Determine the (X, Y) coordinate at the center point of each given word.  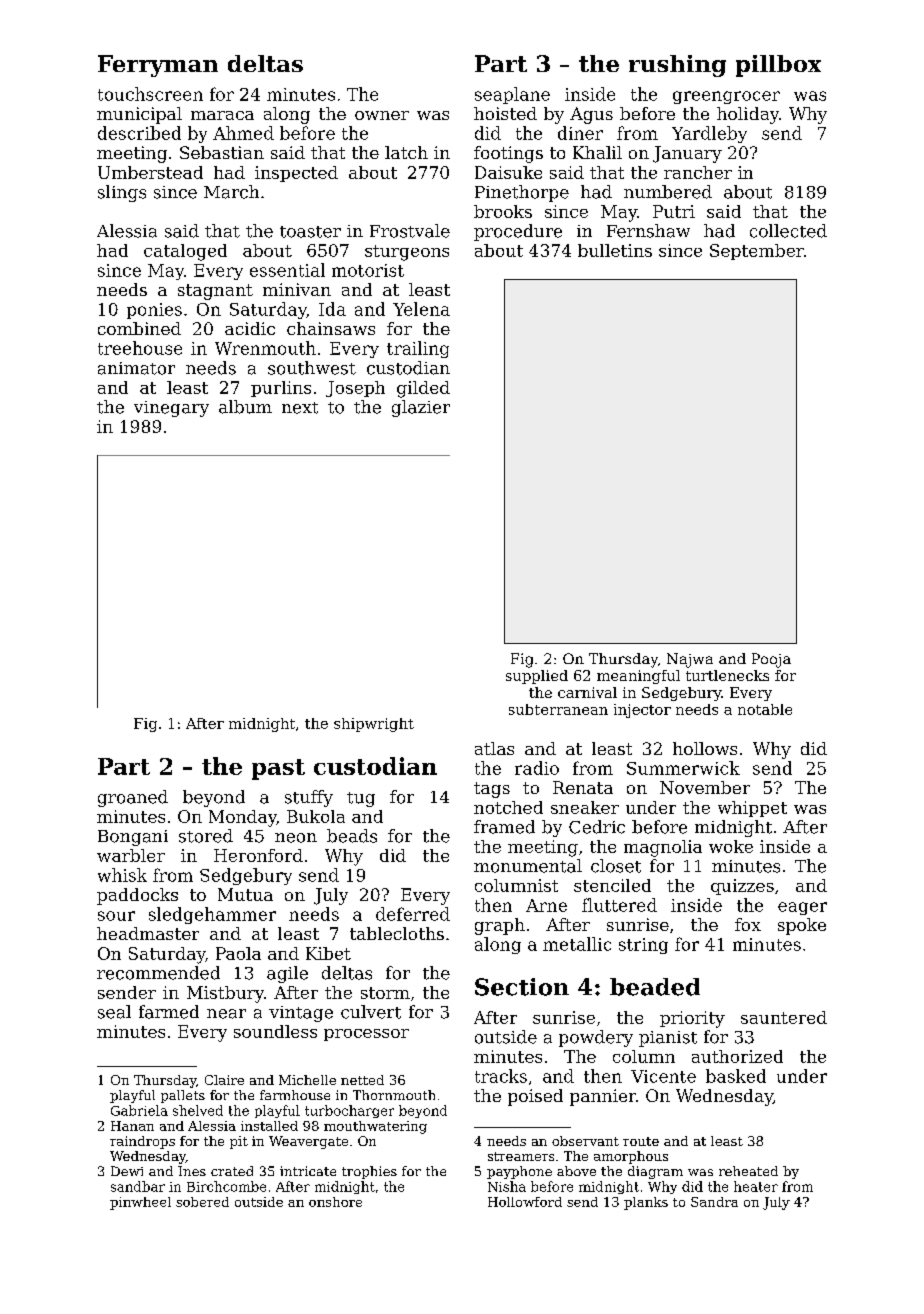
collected (788, 231)
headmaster (148, 933)
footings (508, 154)
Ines (192, 1171)
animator (136, 368)
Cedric (597, 827)
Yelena (421, 309)
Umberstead (150, 172)
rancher (698, 172)
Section (522, 987)
